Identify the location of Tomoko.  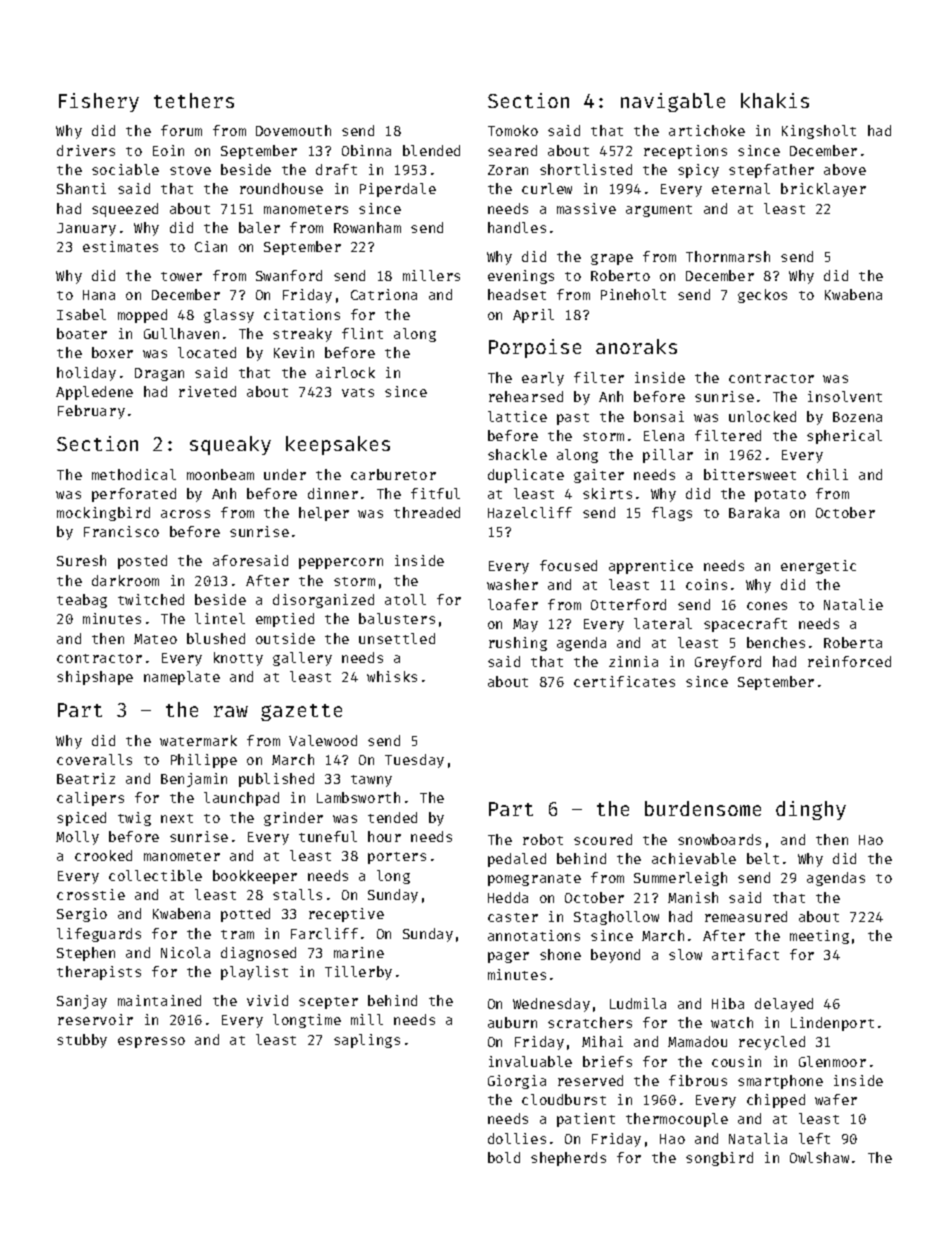
(513, 130).
